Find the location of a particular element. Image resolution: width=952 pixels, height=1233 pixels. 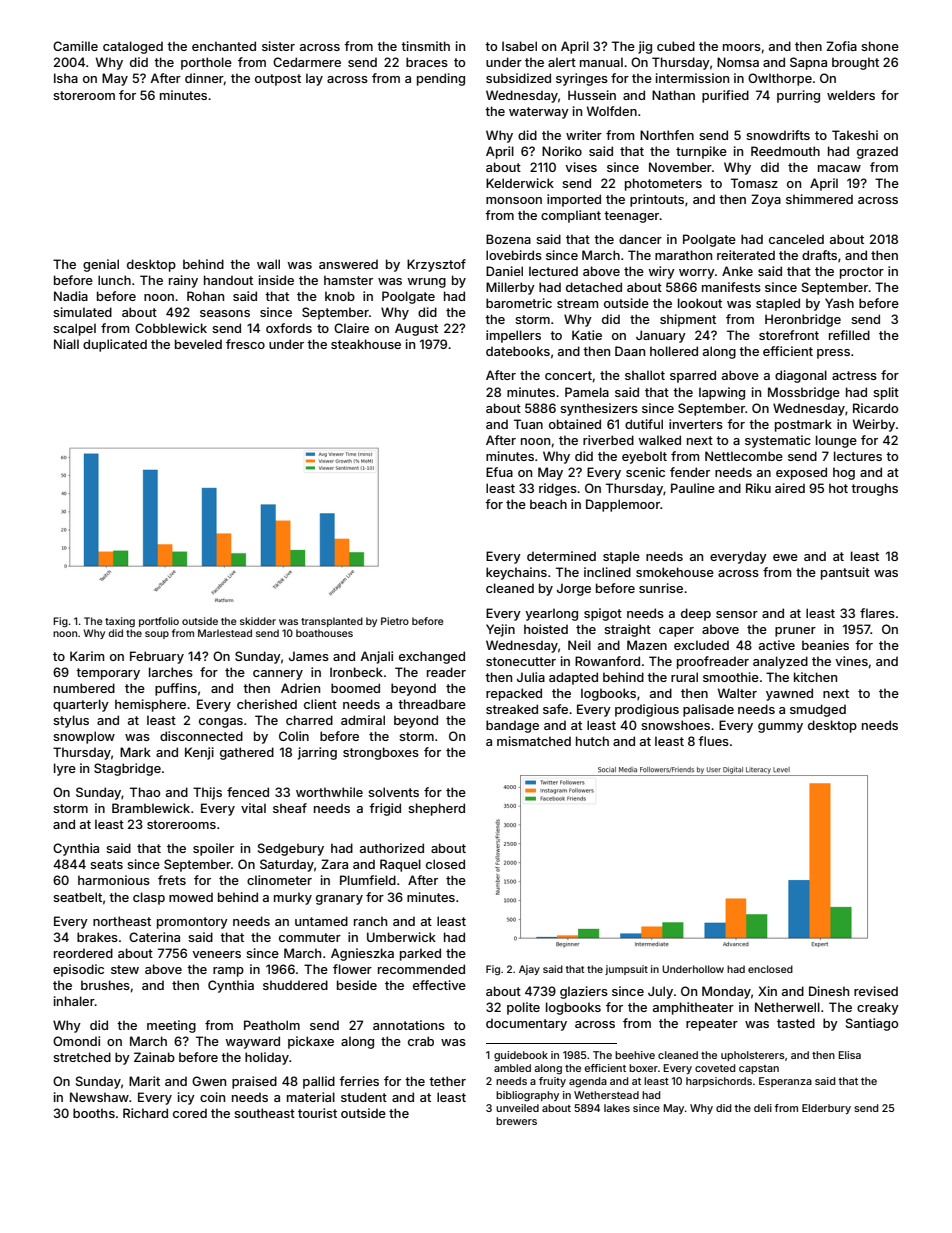

wayward is located at coordinates (252, 1042).
